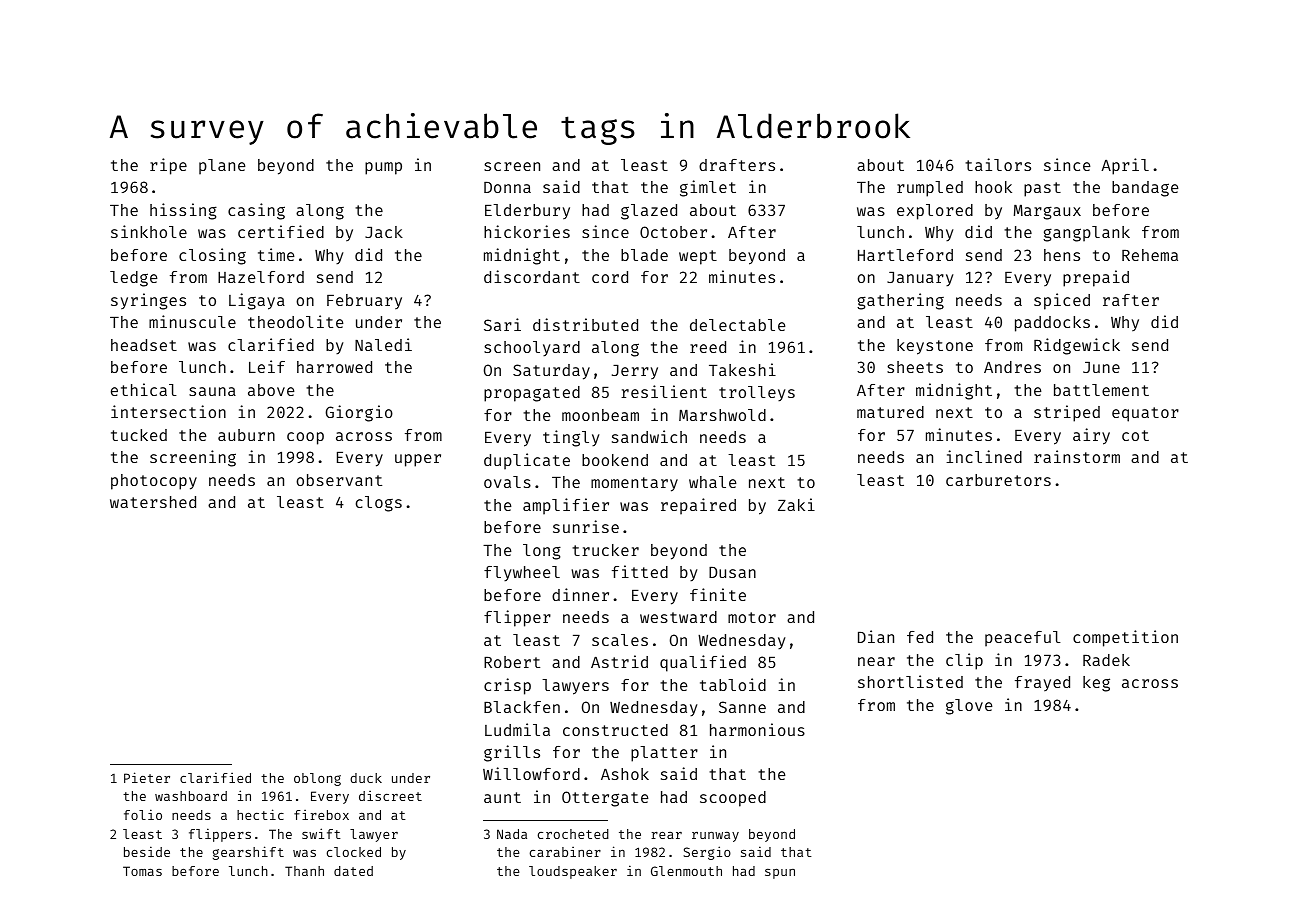  Describe the element at coordinates (522, 707) in the page. I see `Blackfen` at that location.
